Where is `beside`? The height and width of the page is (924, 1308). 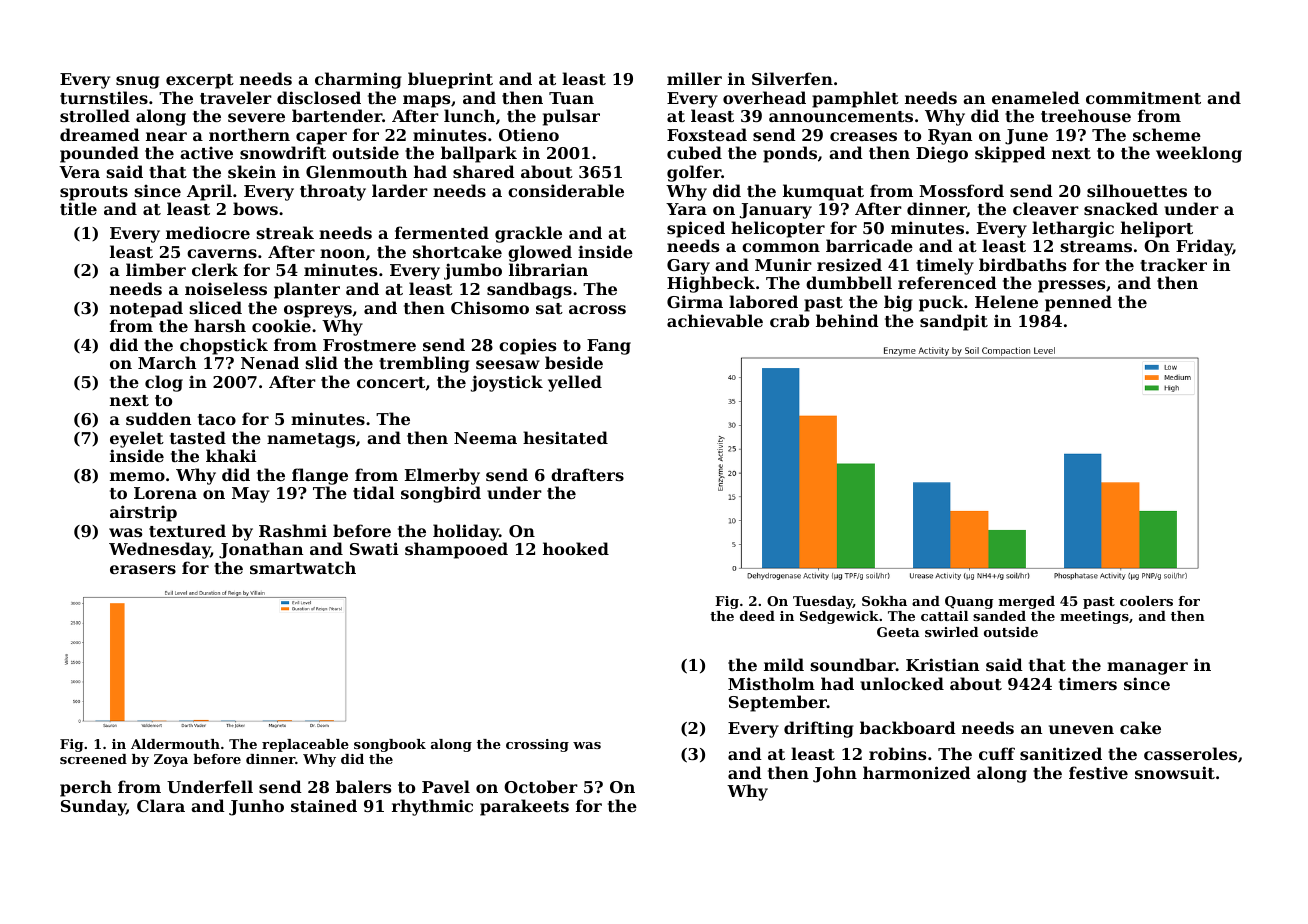
beside is located at coordinates (574, 362).
